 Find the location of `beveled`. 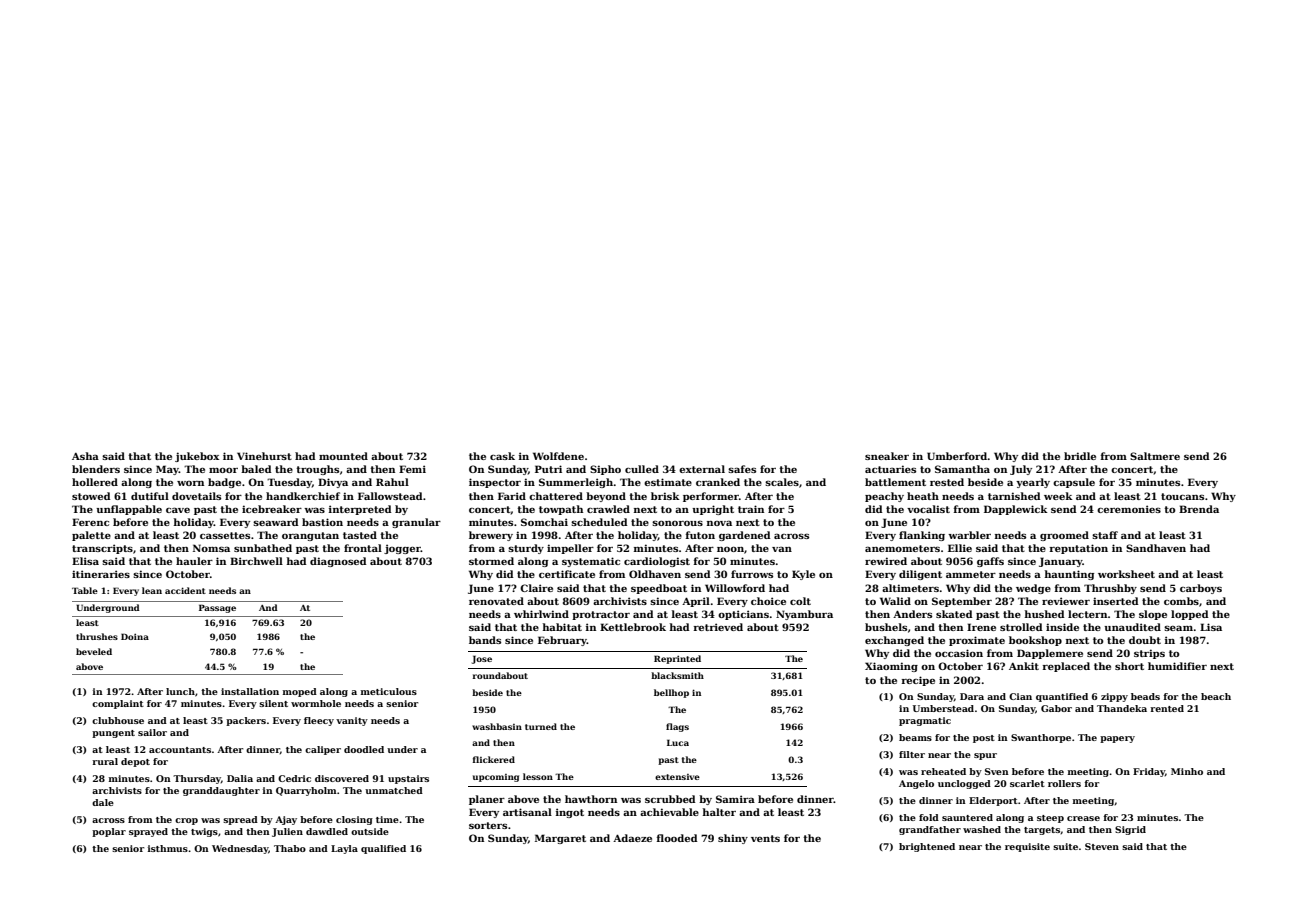

beveled is located at coordinates (94, 651).
